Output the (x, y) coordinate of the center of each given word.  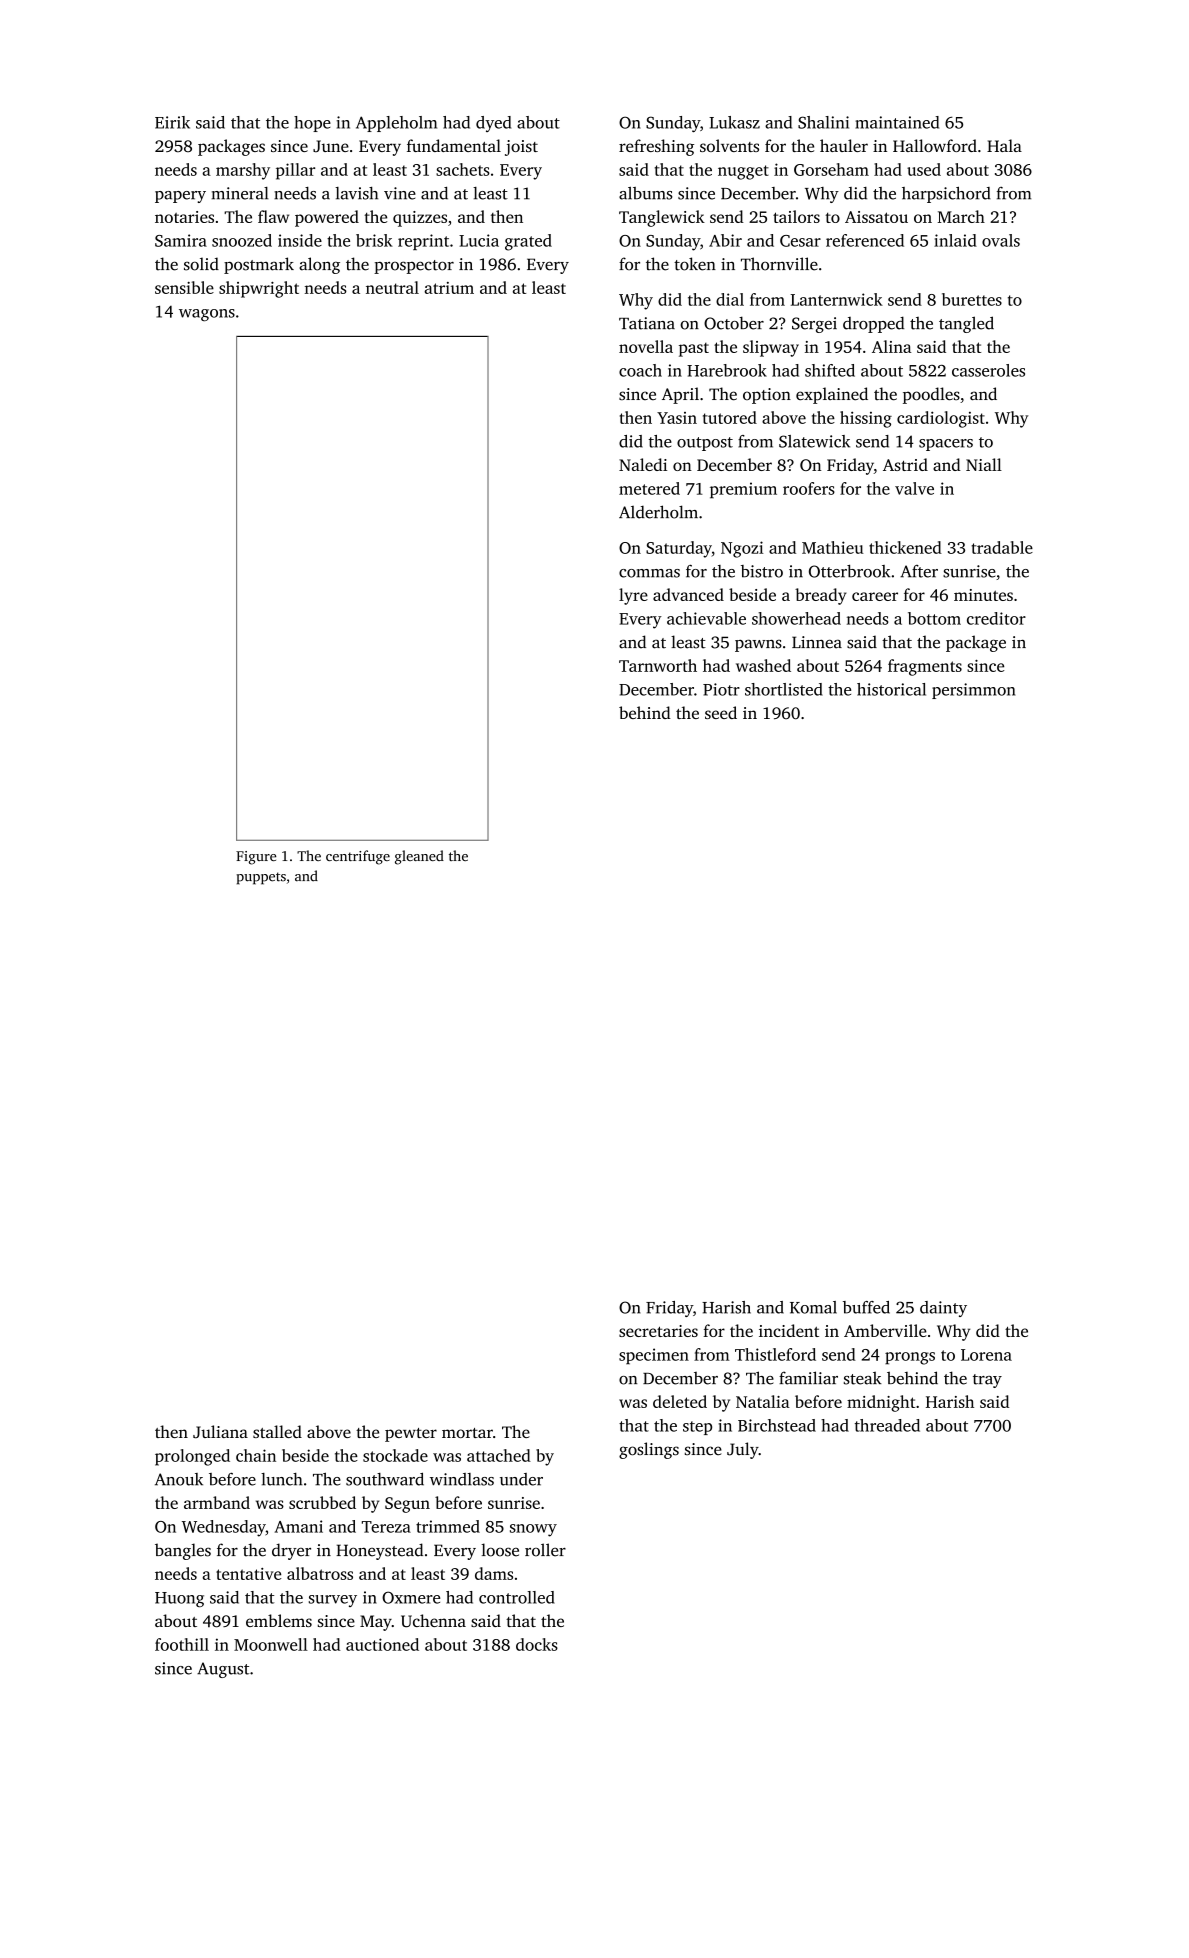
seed (721, 712)
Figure (256, 858)
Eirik (172, 122)
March (961, 216)
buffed (866, 1307)
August (223, 1670)
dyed (493, 124)
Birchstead (777, 1425)
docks (537, 1644)
